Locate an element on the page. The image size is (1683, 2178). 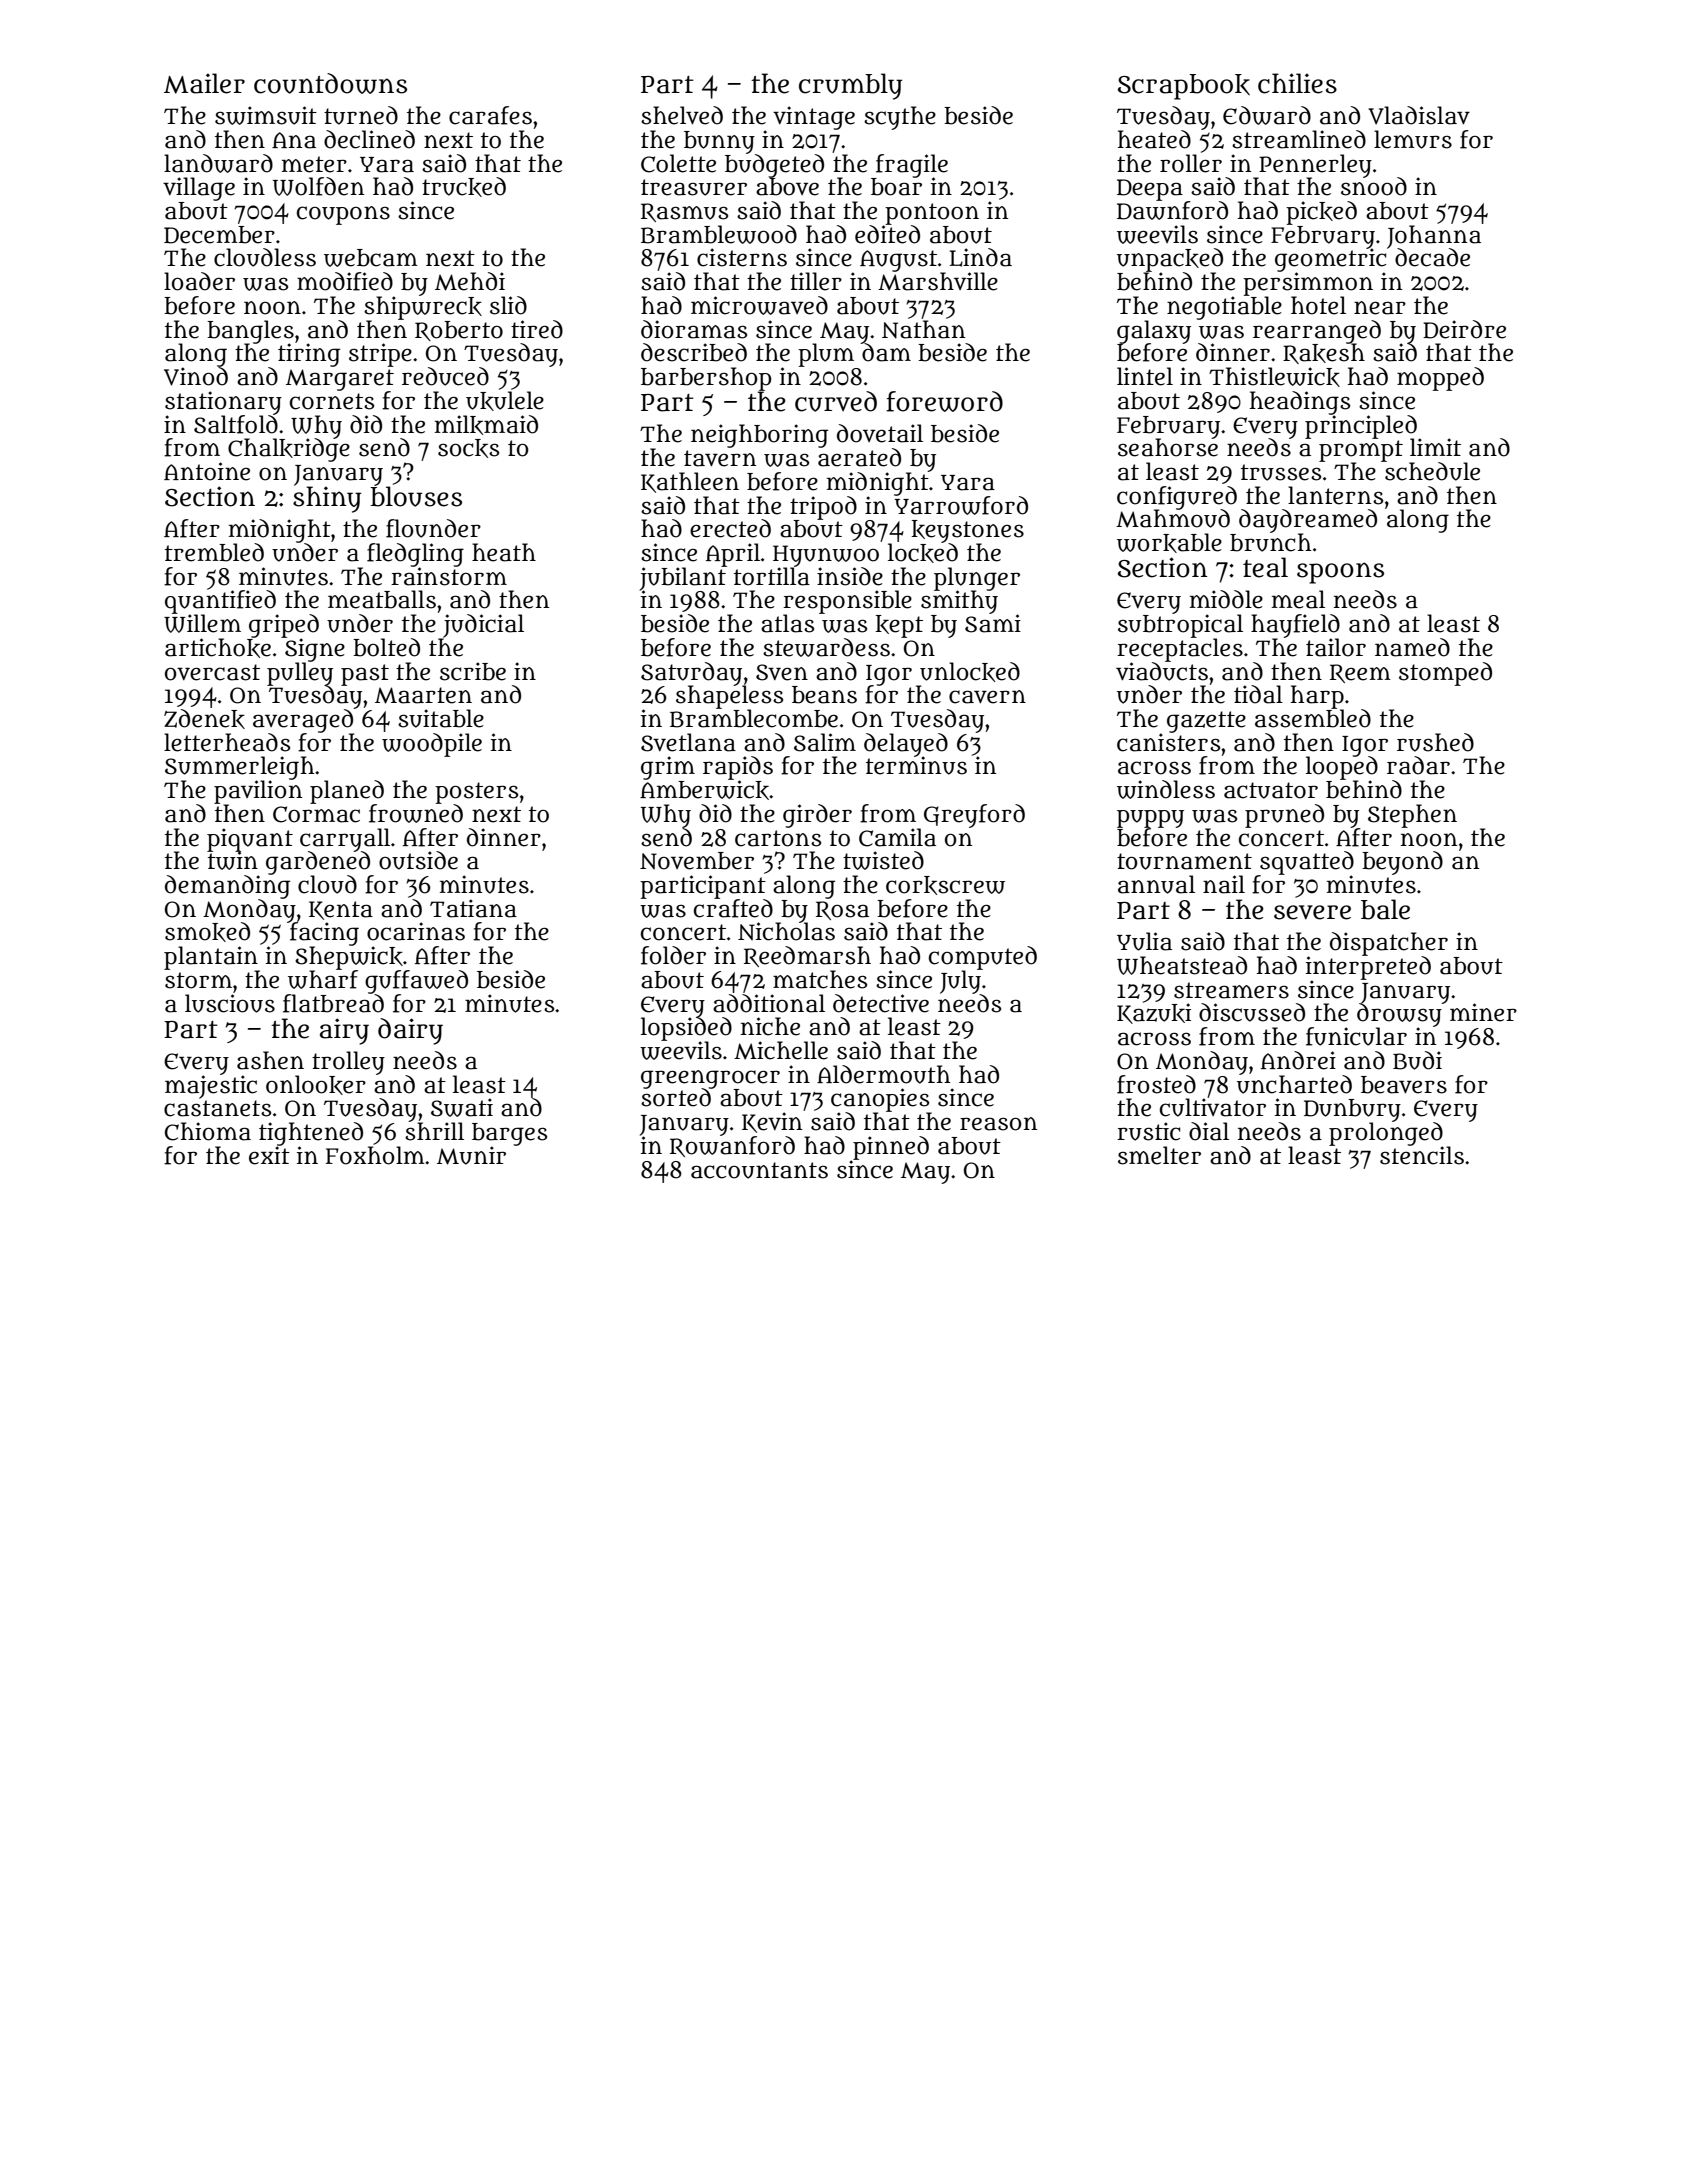
Deirdre is located at coordinates (1464, 329).
